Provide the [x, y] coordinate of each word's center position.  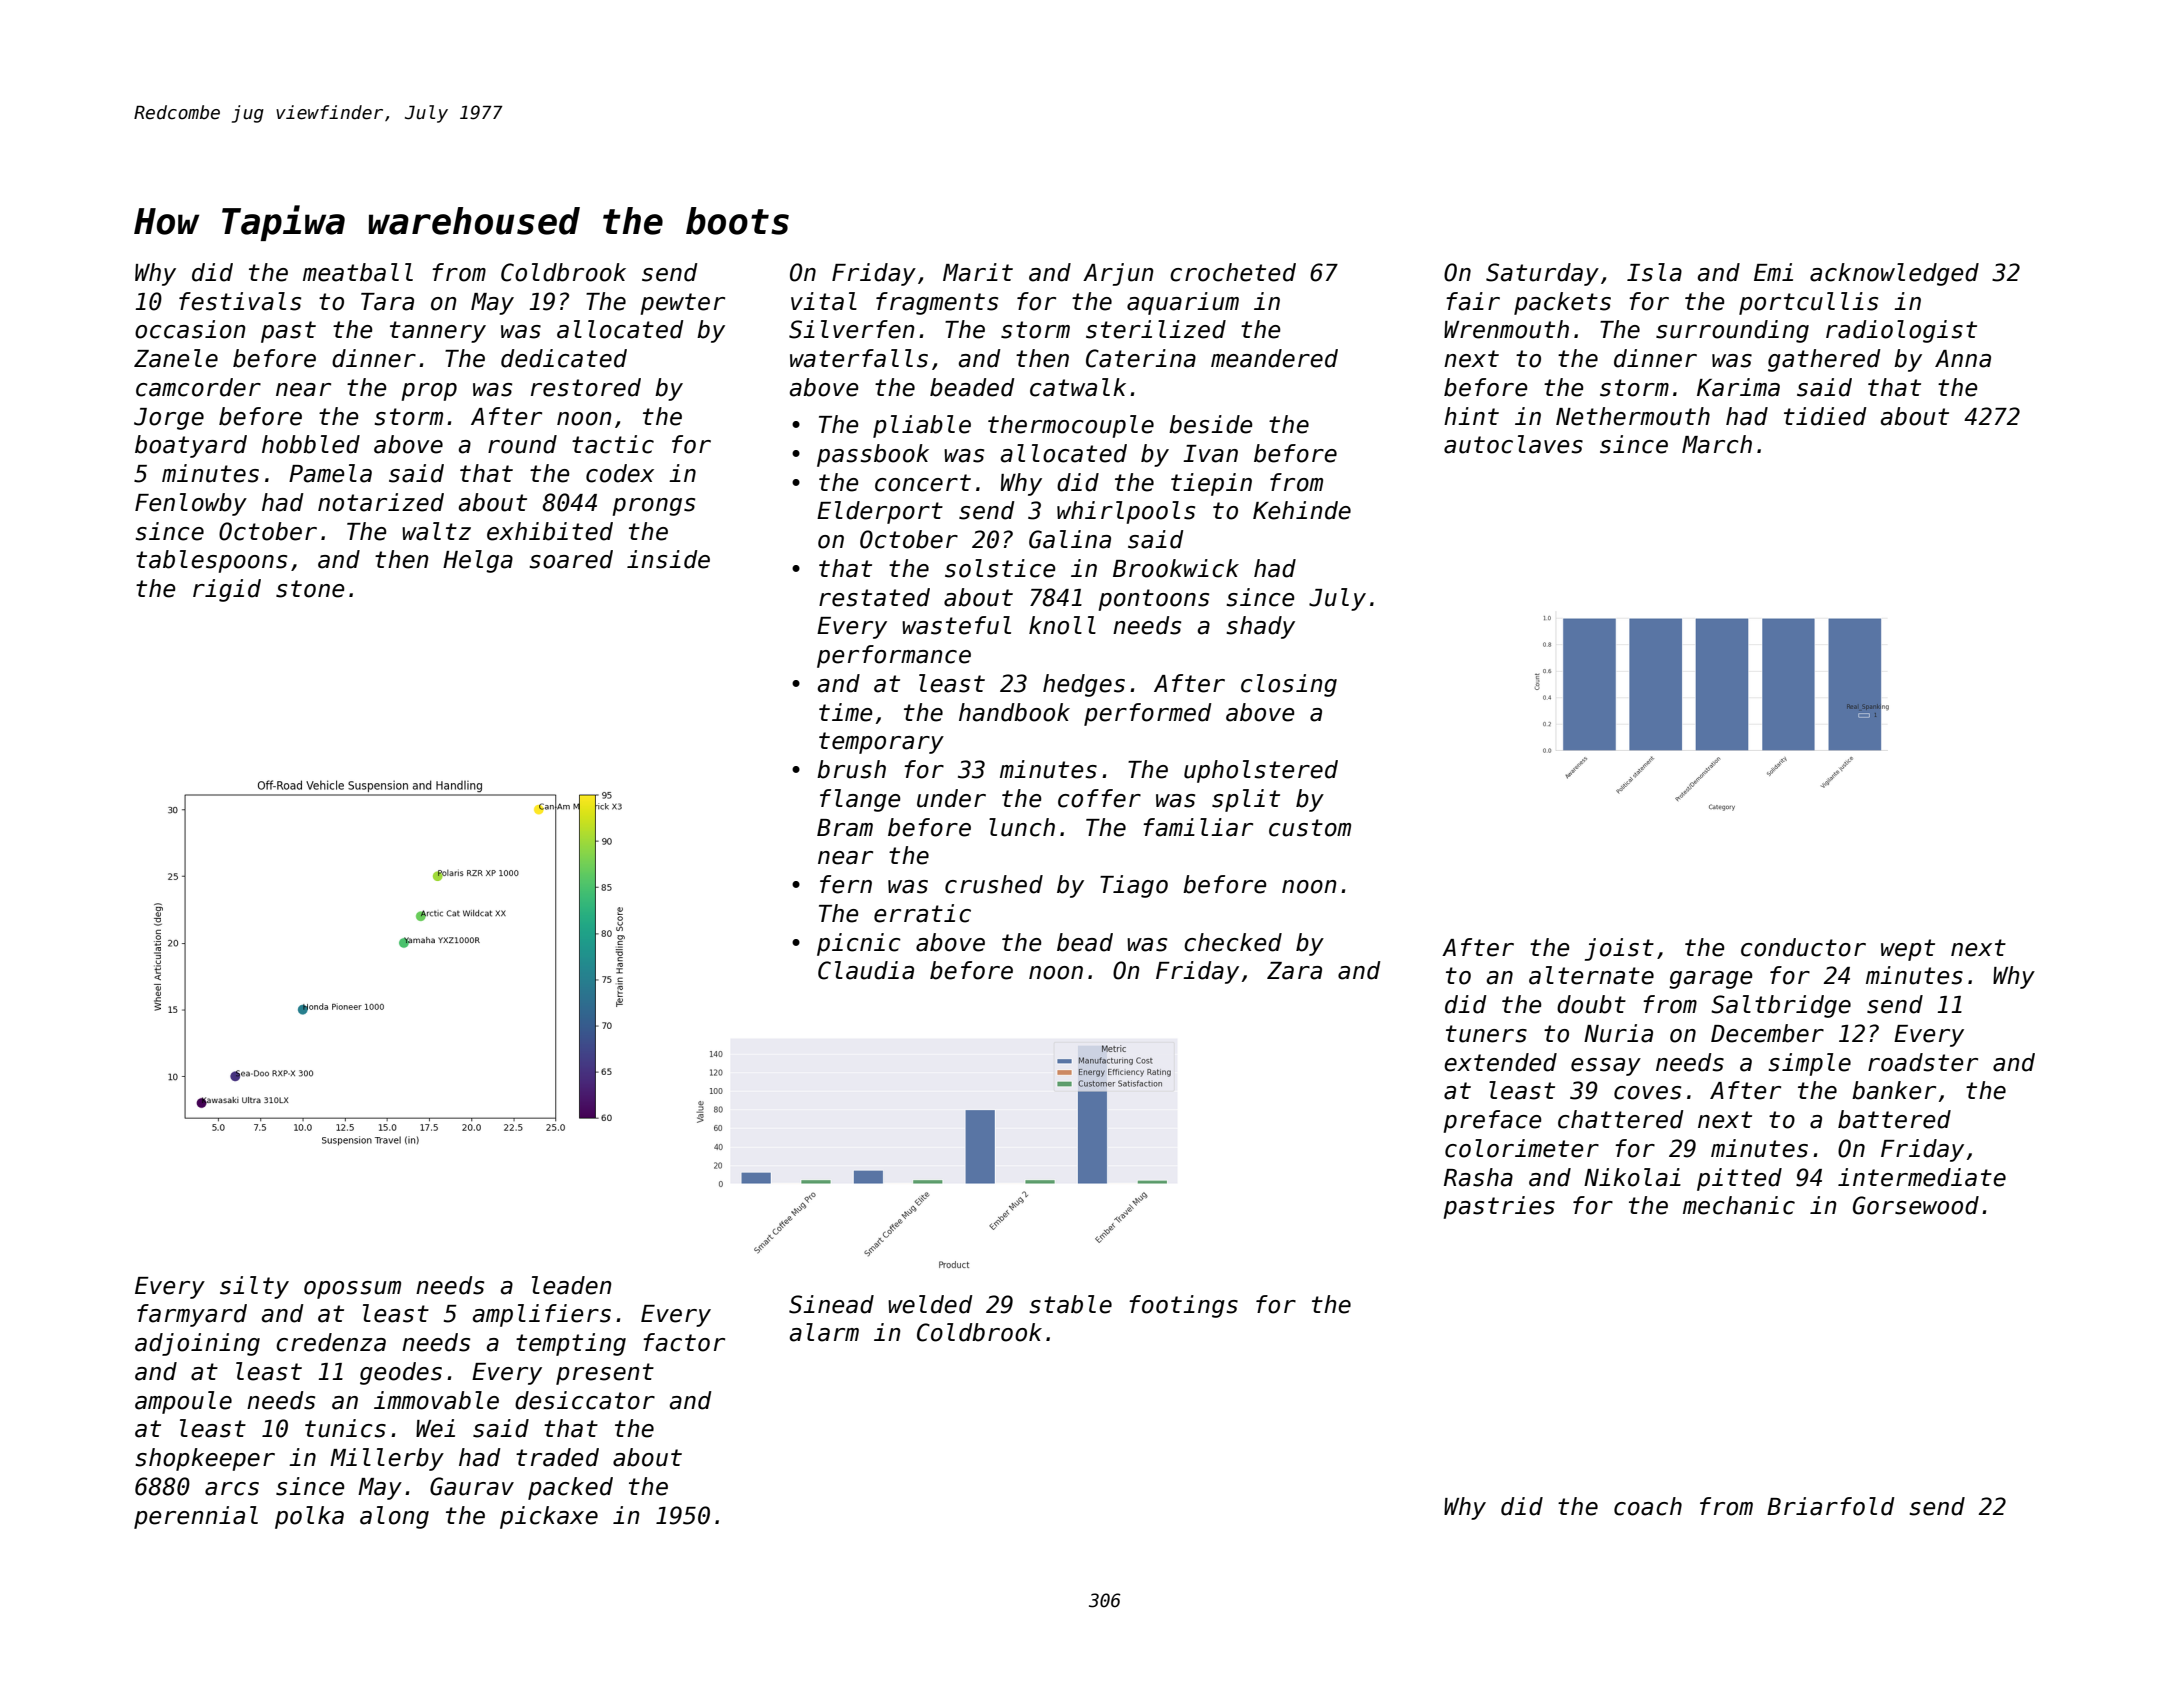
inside [668, 559]
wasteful [956, 625]
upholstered [1261, 771]
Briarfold [1831, 1506]
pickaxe [549, 1517]
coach [1648, 1506]
